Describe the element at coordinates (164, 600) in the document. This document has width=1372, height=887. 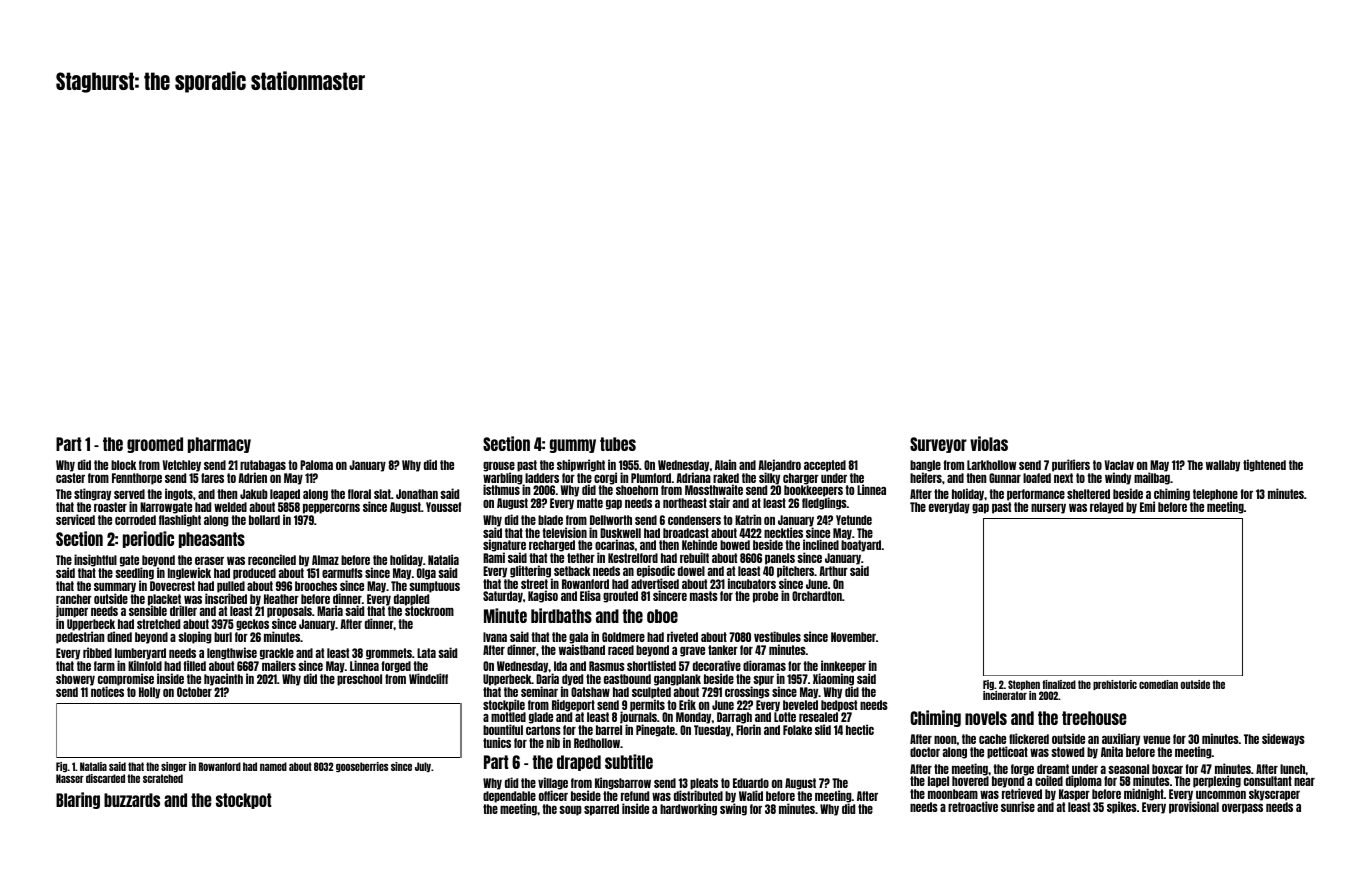
I see `placket` at that location.
